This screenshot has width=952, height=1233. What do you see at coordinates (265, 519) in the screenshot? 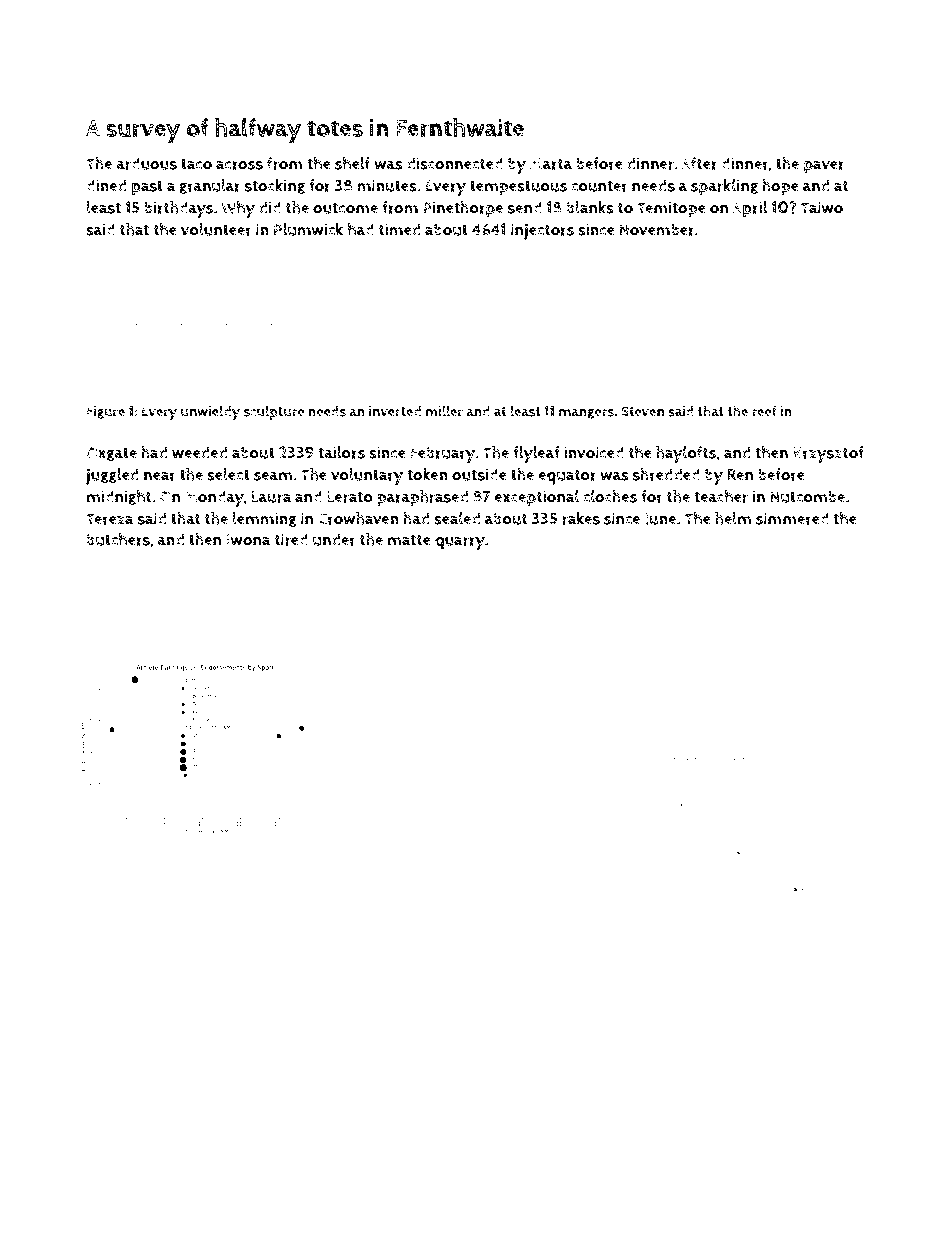
I see `lemming` at bounding box center [265, 519].
